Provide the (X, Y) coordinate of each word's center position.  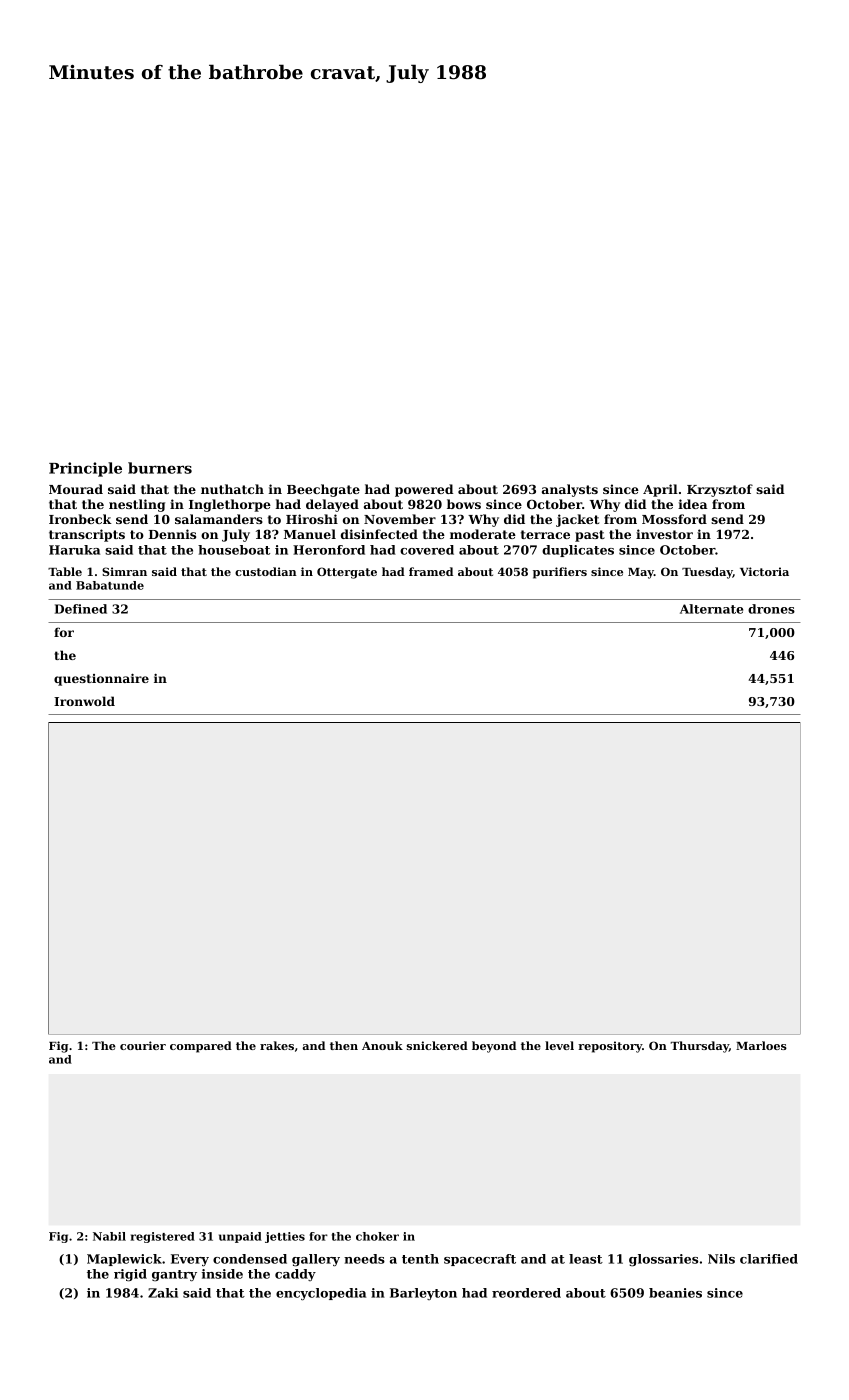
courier (143, 1045)
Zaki (163, 1293)
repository (610, 1047)
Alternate (711, 609)
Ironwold (84, 701)
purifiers (560, 573)
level (559, 1045)
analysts (570, 490)
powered (424, 490)
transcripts (87, 535)
